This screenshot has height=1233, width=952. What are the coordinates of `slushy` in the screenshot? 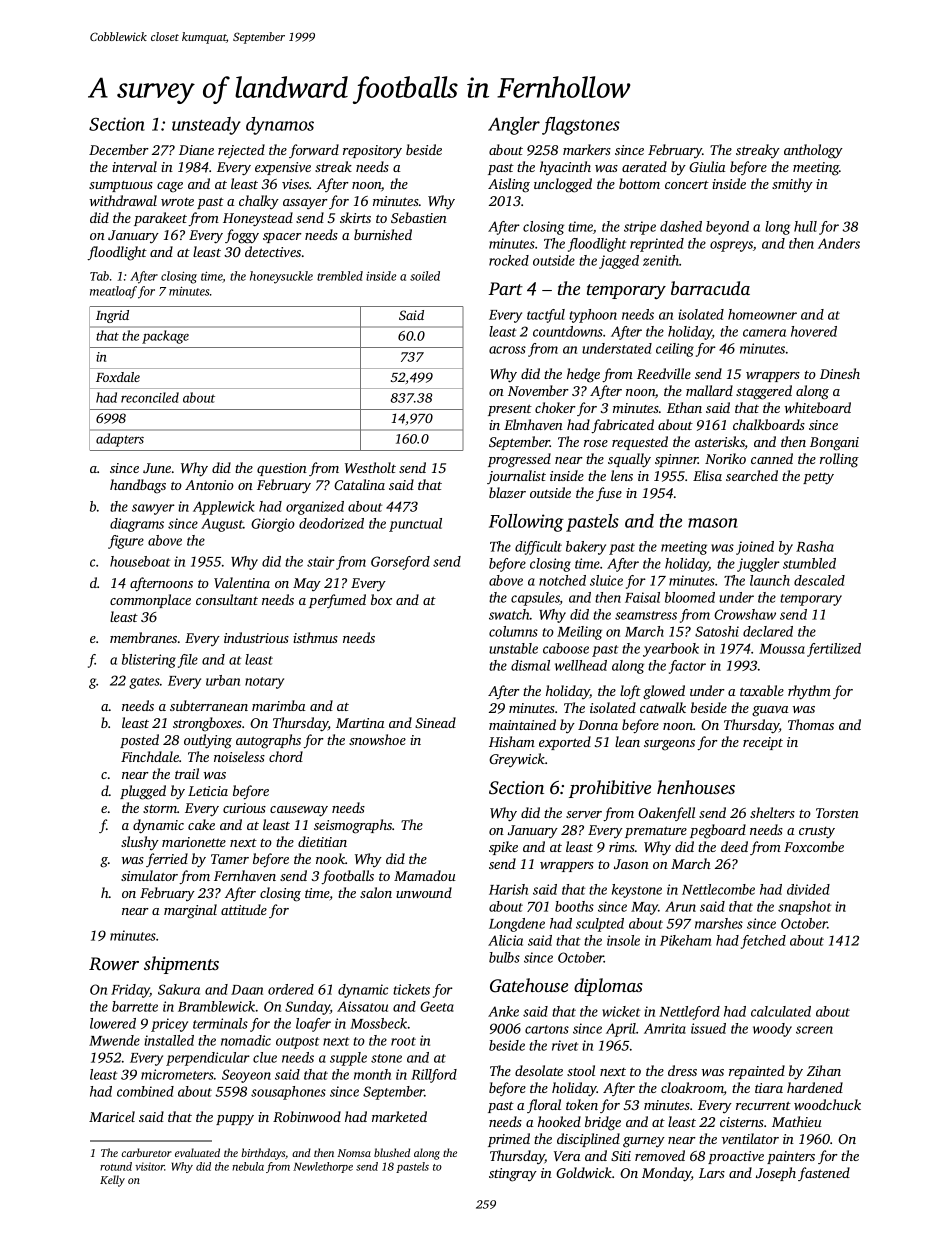 It's located at (140, 843).
